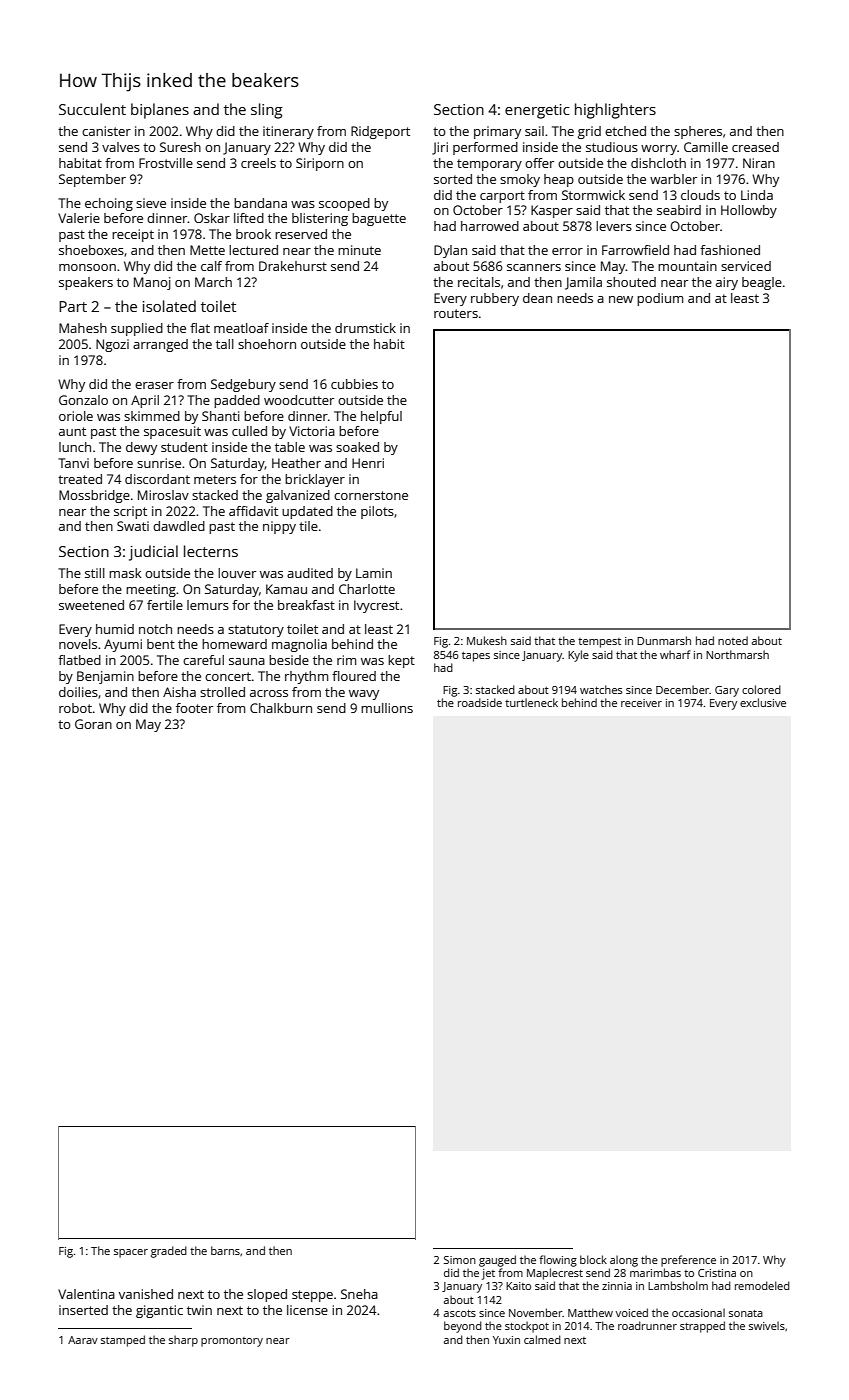  What do you see at coordinates (647, 1325) in the document?
I see `roadrunner` at bounding box center [647, 1325].
